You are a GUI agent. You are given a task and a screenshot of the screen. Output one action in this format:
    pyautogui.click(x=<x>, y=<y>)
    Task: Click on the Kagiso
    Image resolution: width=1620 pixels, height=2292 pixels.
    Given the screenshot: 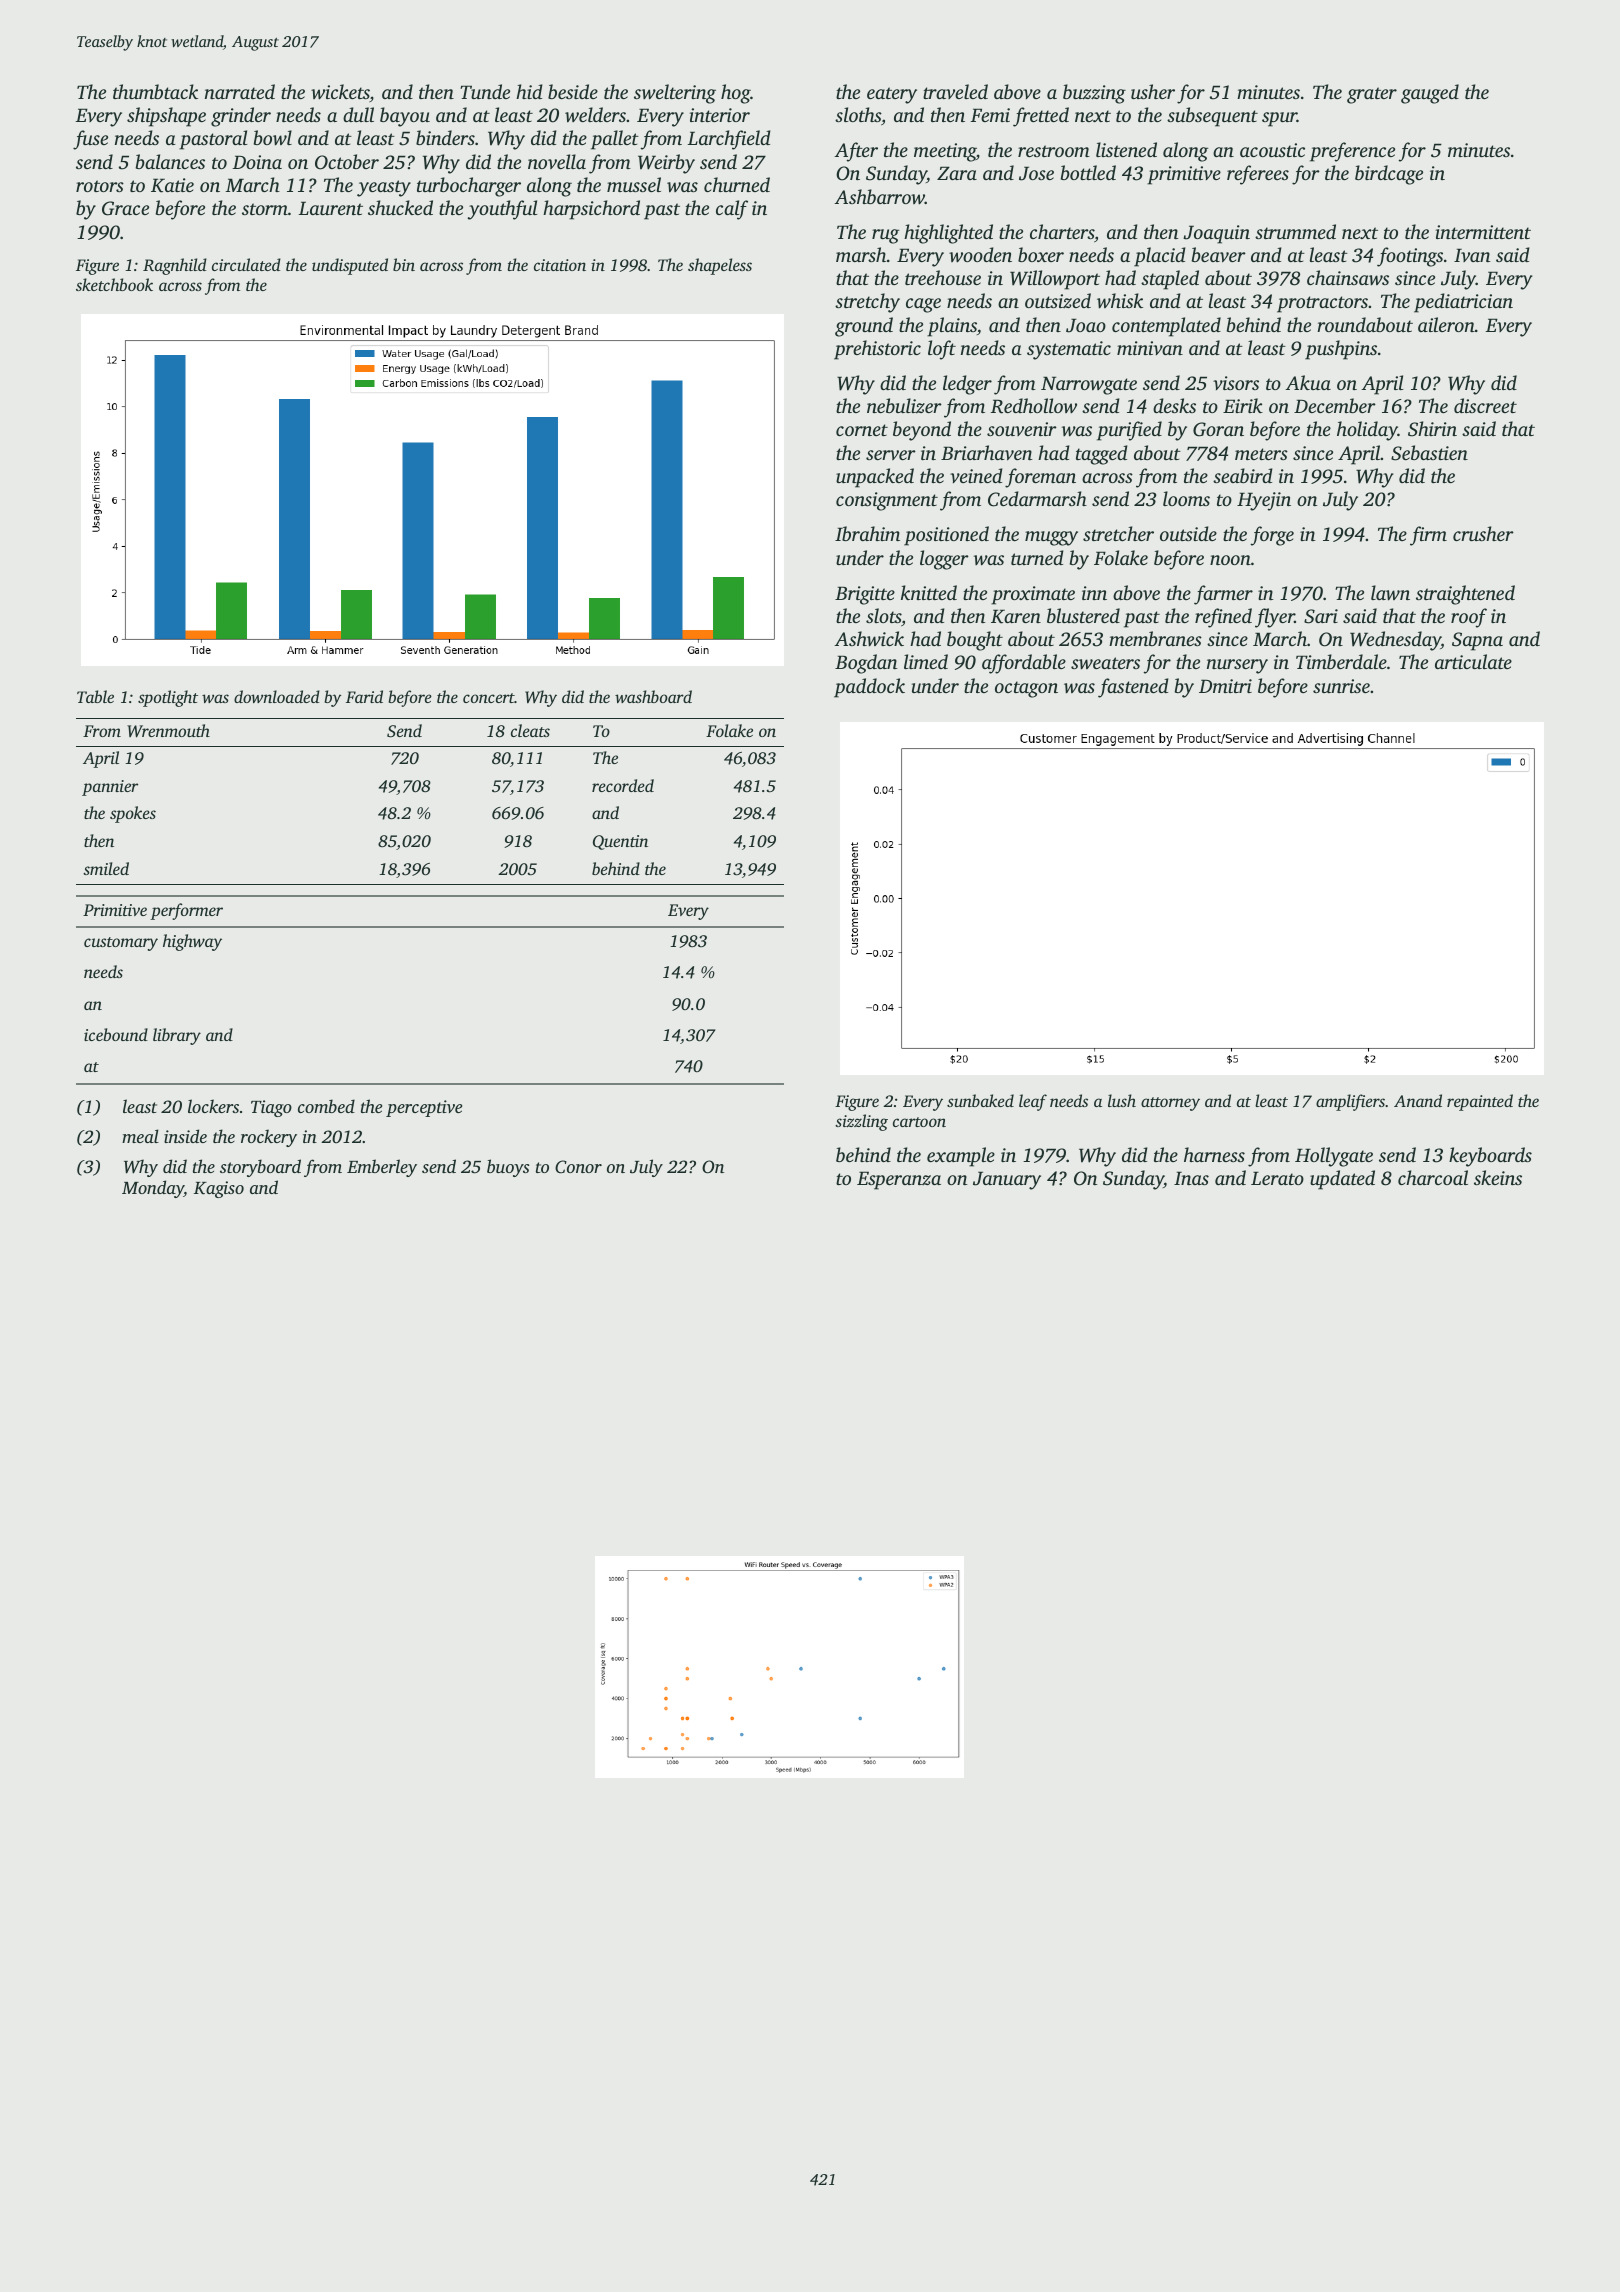 What is the action you would take?
    pyautogui.click(x=219, y=1189)
